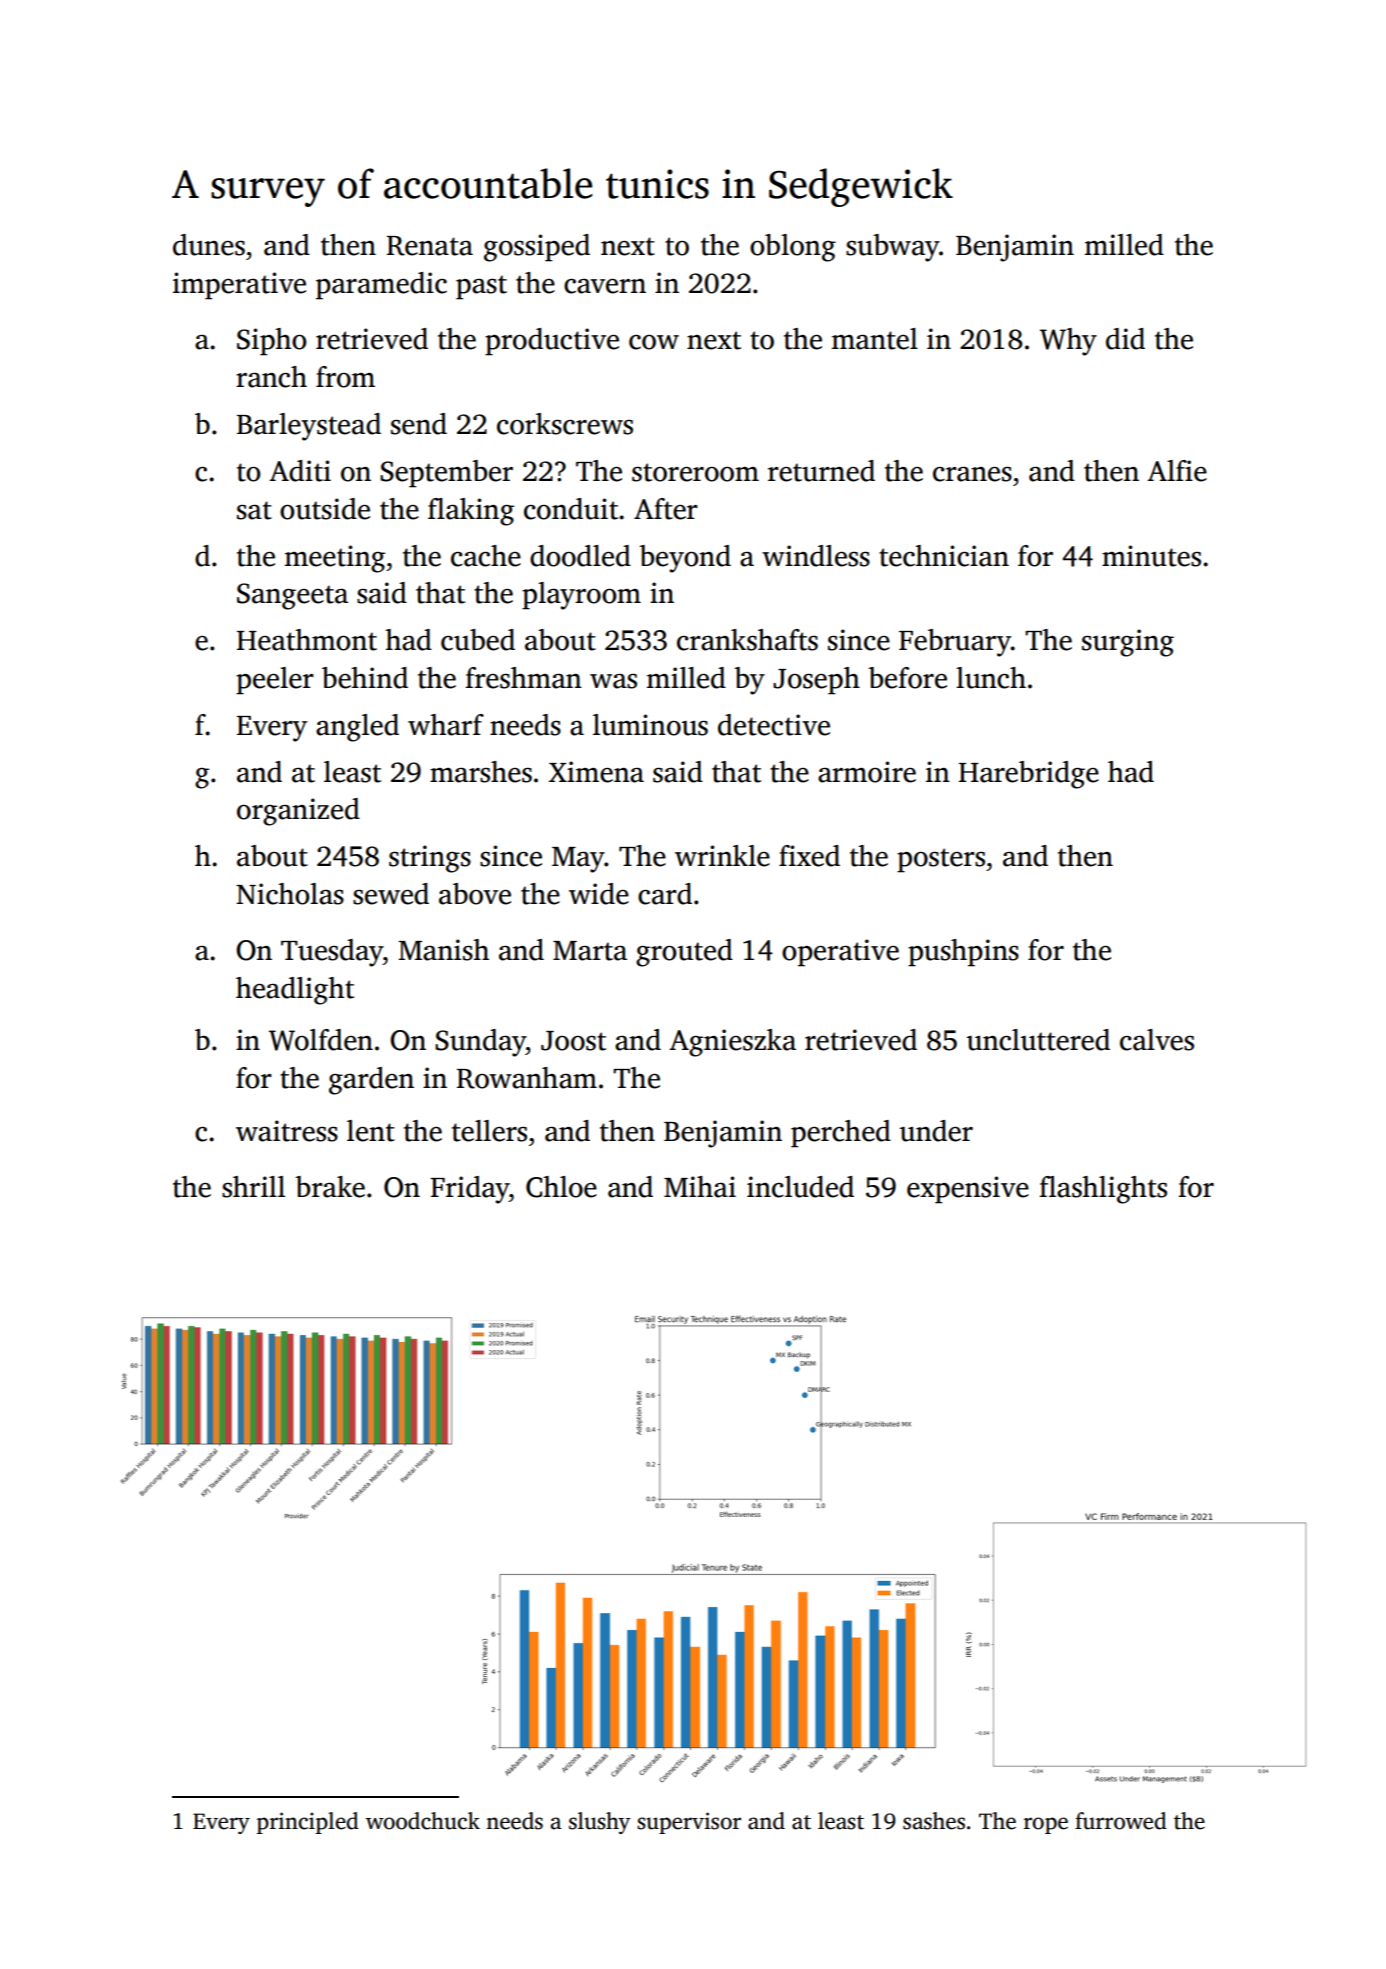  What do you see at coordinates (605, 286) in the screenshot?
I see `cavern` at bounding box center [605, 286].
